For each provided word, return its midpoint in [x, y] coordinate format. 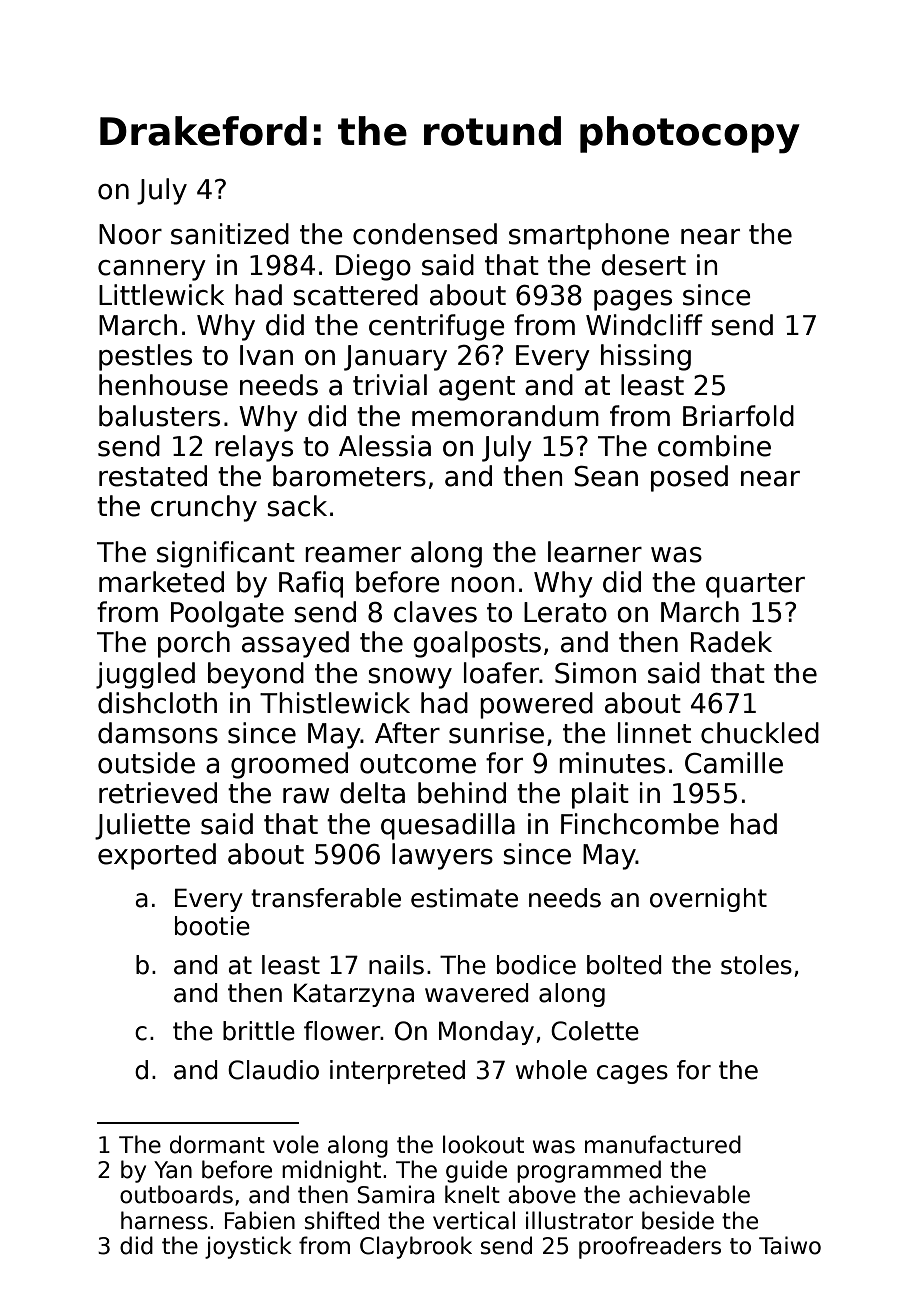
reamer [353, 555]
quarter [755, 585]
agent [477, 388]
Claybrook [416, 1247]
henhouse [163, 385]
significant [226, 554]
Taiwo [790, 1245]
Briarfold [738, 416]
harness [164, 1220]
